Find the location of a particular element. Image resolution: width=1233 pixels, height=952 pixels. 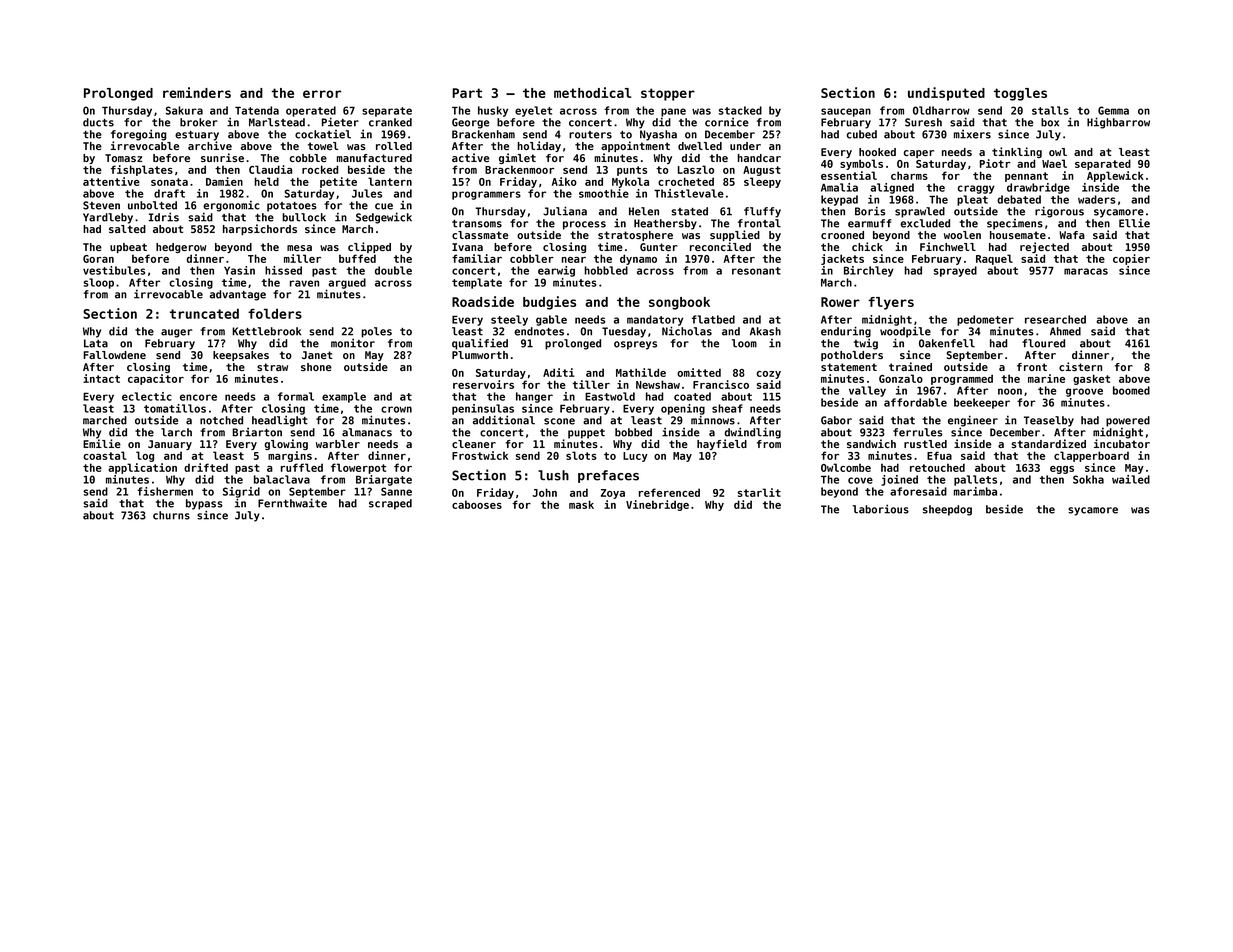

Ahmed is located at coordinates (1065, 331).
